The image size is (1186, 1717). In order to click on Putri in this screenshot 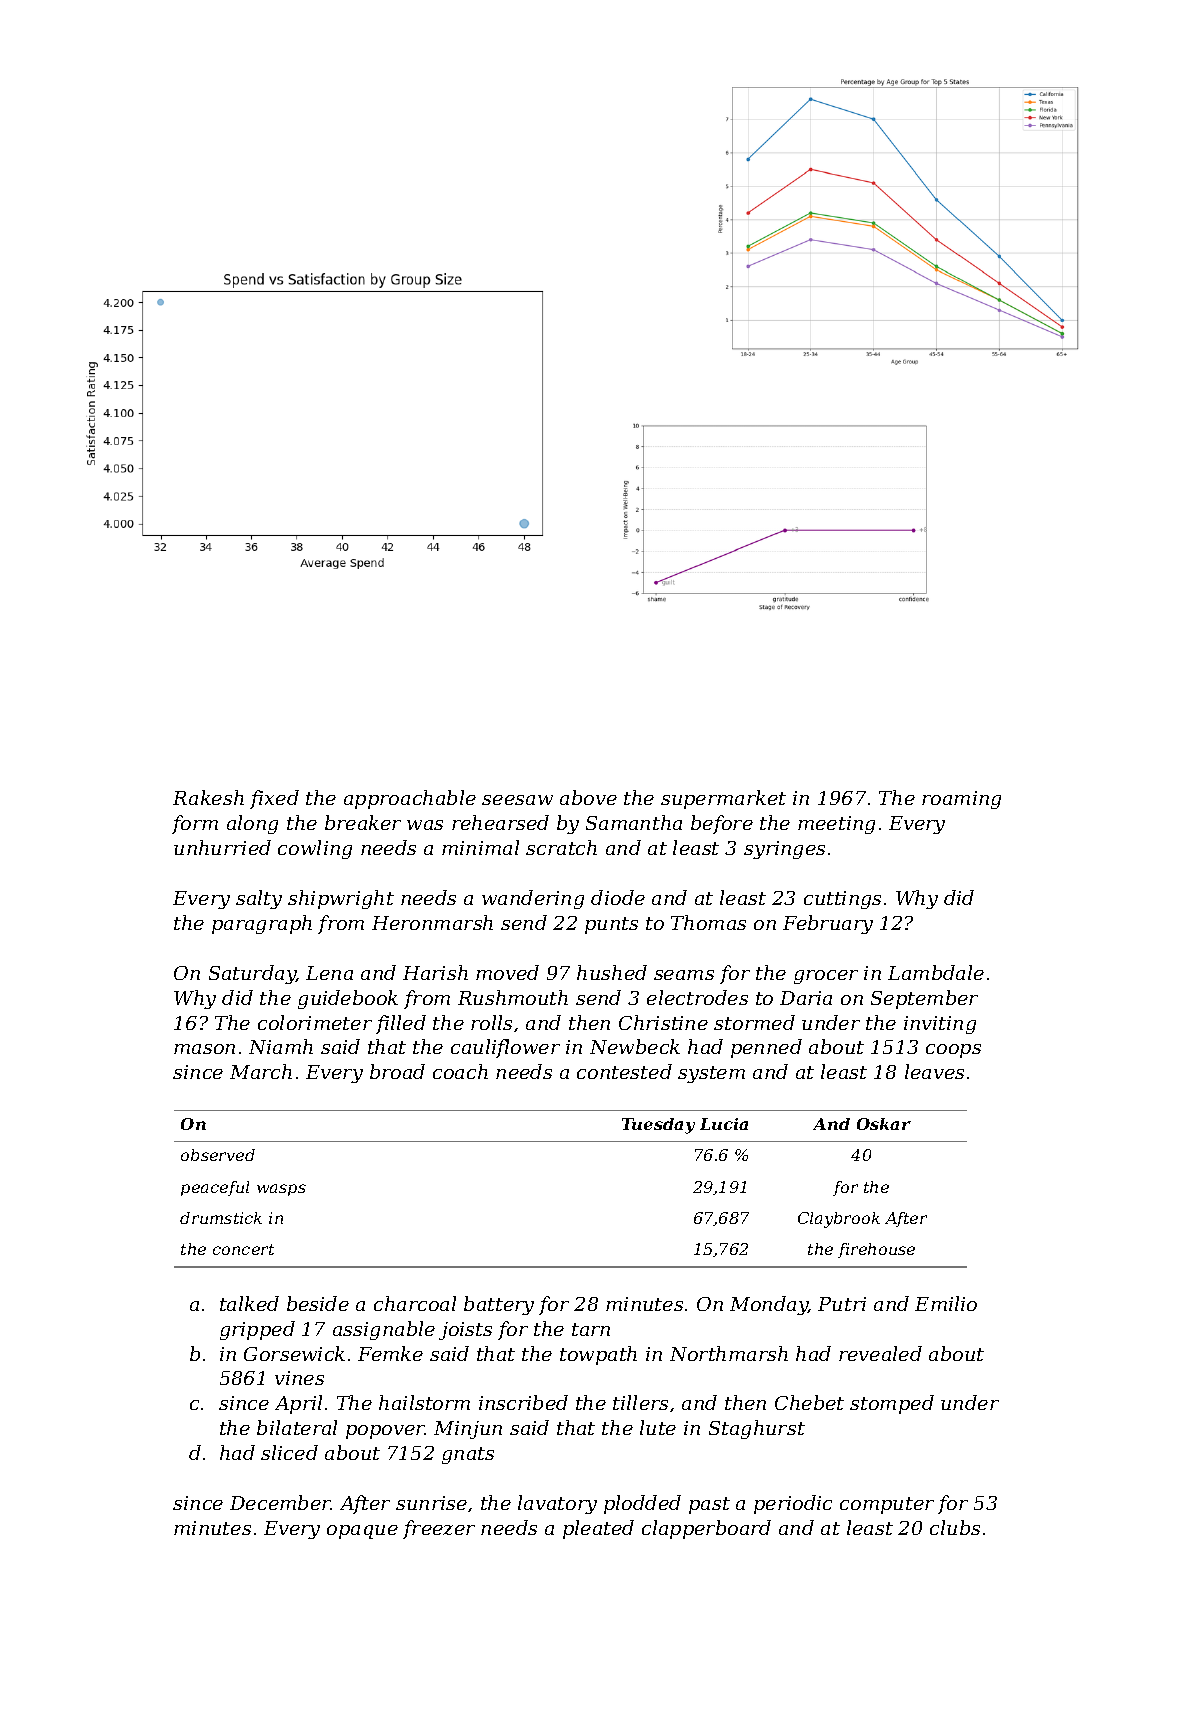, I will do `click(842, 1304)`.
